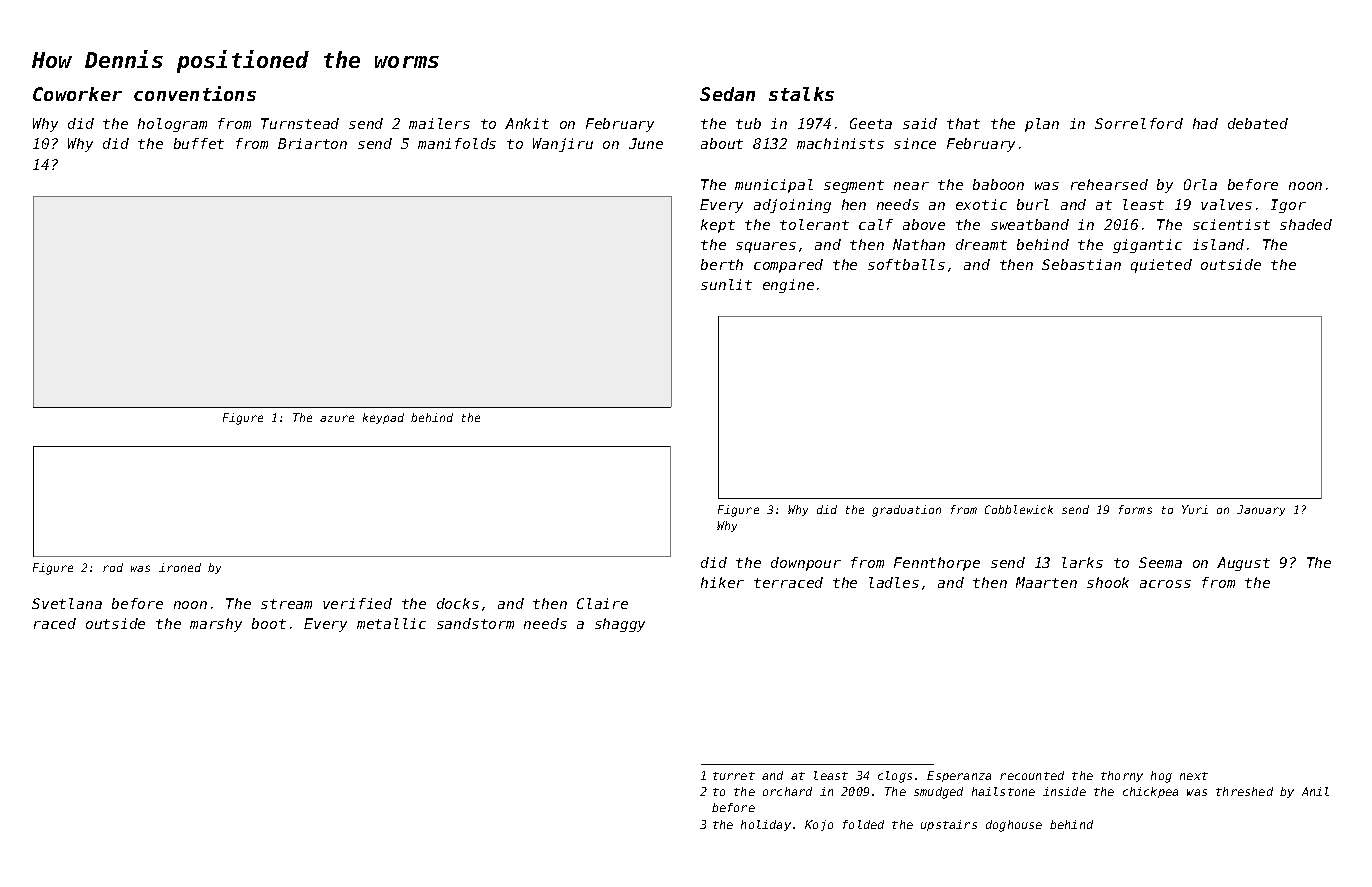 This screenshot has height=887, width=1372. What do you see at coordinates (199, 143) in the screenshot?
I see `buffet` at bounding box center [199, 143].
